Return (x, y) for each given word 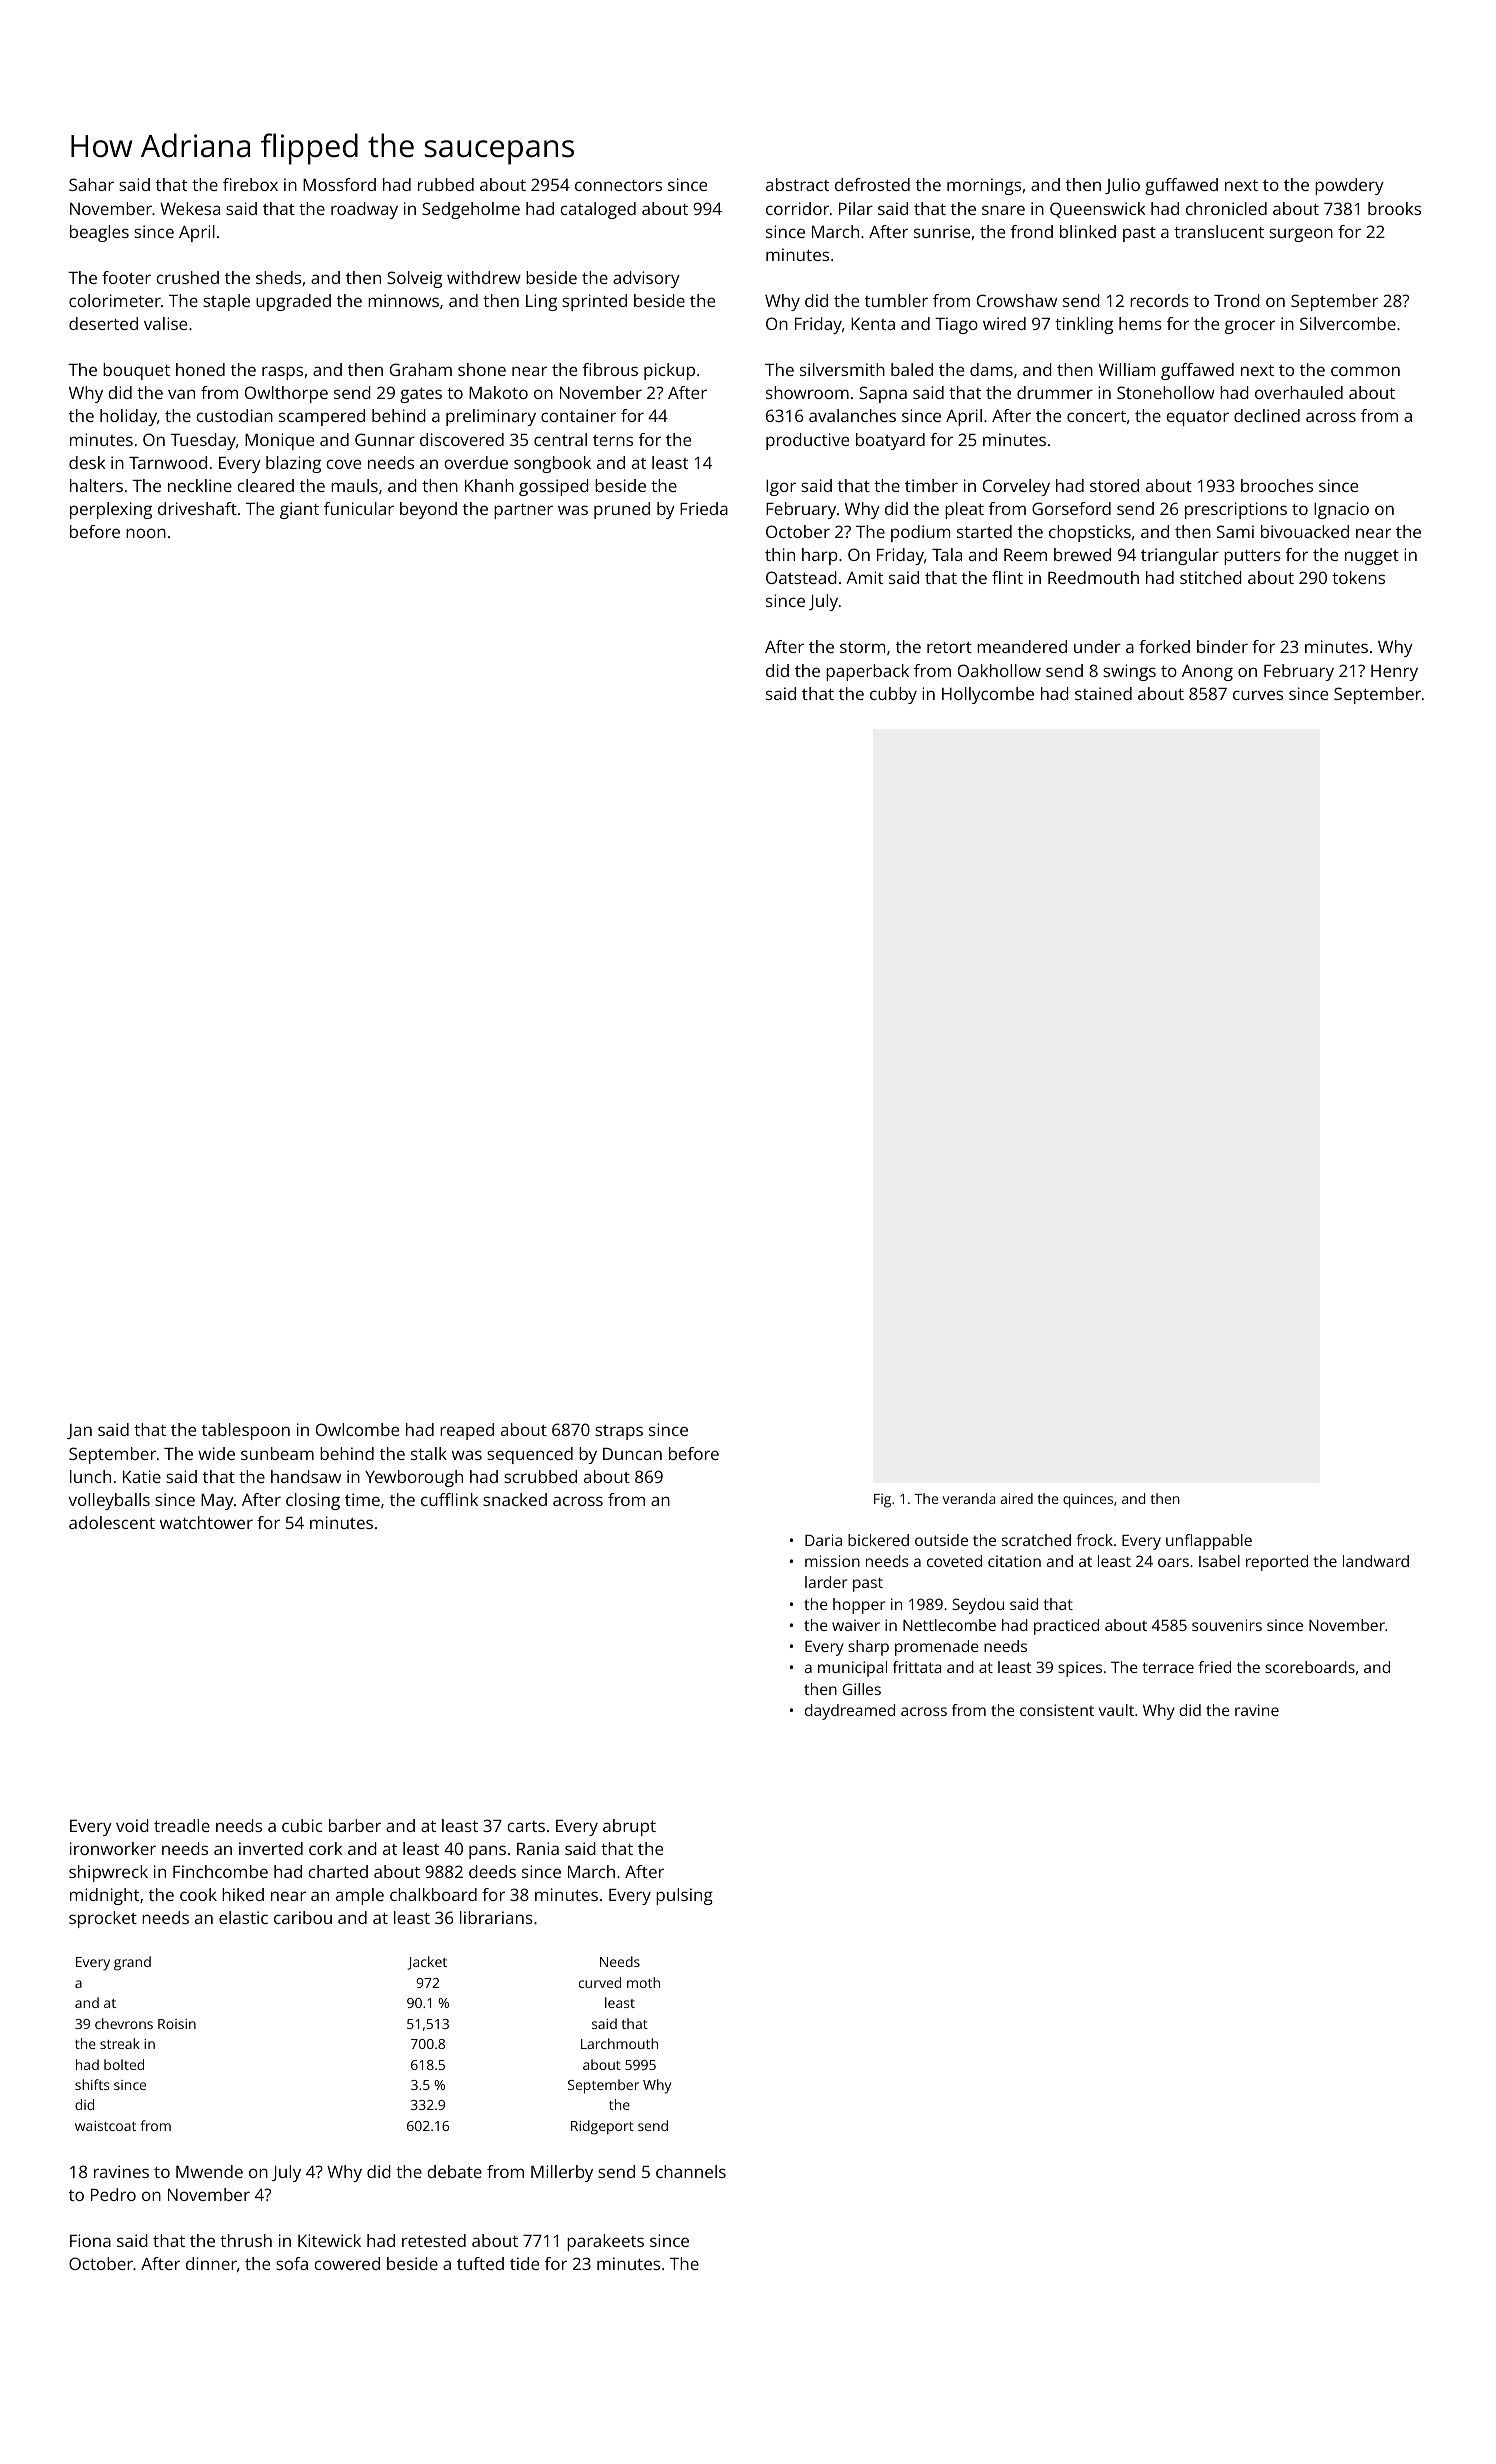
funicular (359, 508)
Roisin (177, 2024)
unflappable (1209, 1542)
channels (691, 2171)
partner (523, 511)
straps (619, 1432)
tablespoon (246, 1431)
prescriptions (1236, 510)
